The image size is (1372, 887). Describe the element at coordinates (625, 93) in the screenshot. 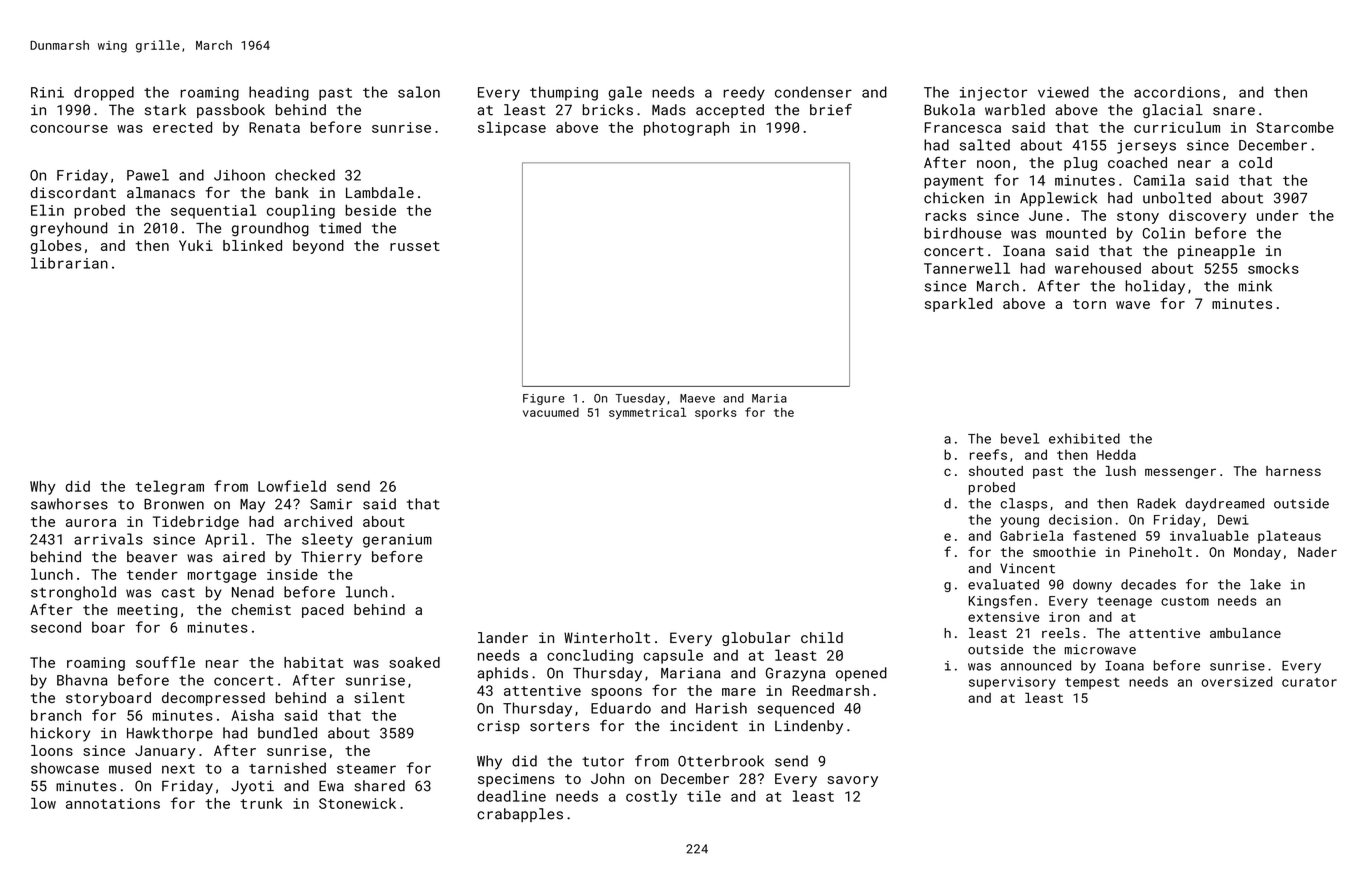

I see `gale` at that location.
